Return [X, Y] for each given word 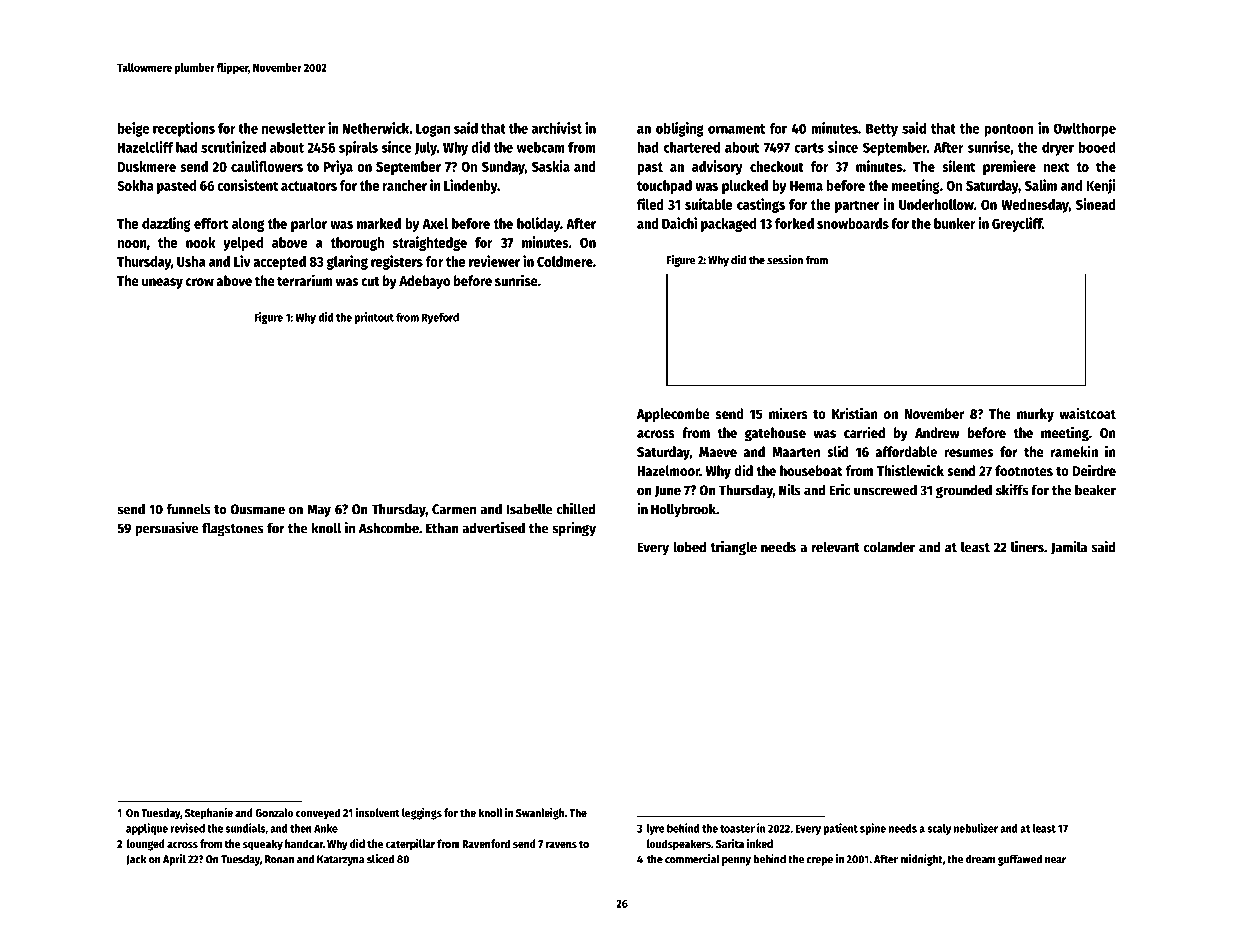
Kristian [855, 413]
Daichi [679, 223]
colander [889, 547]
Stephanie [209, 814]
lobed [689, 547]
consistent [247, 185]
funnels [189, 509]
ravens [561, 845]
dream [980, 859]
